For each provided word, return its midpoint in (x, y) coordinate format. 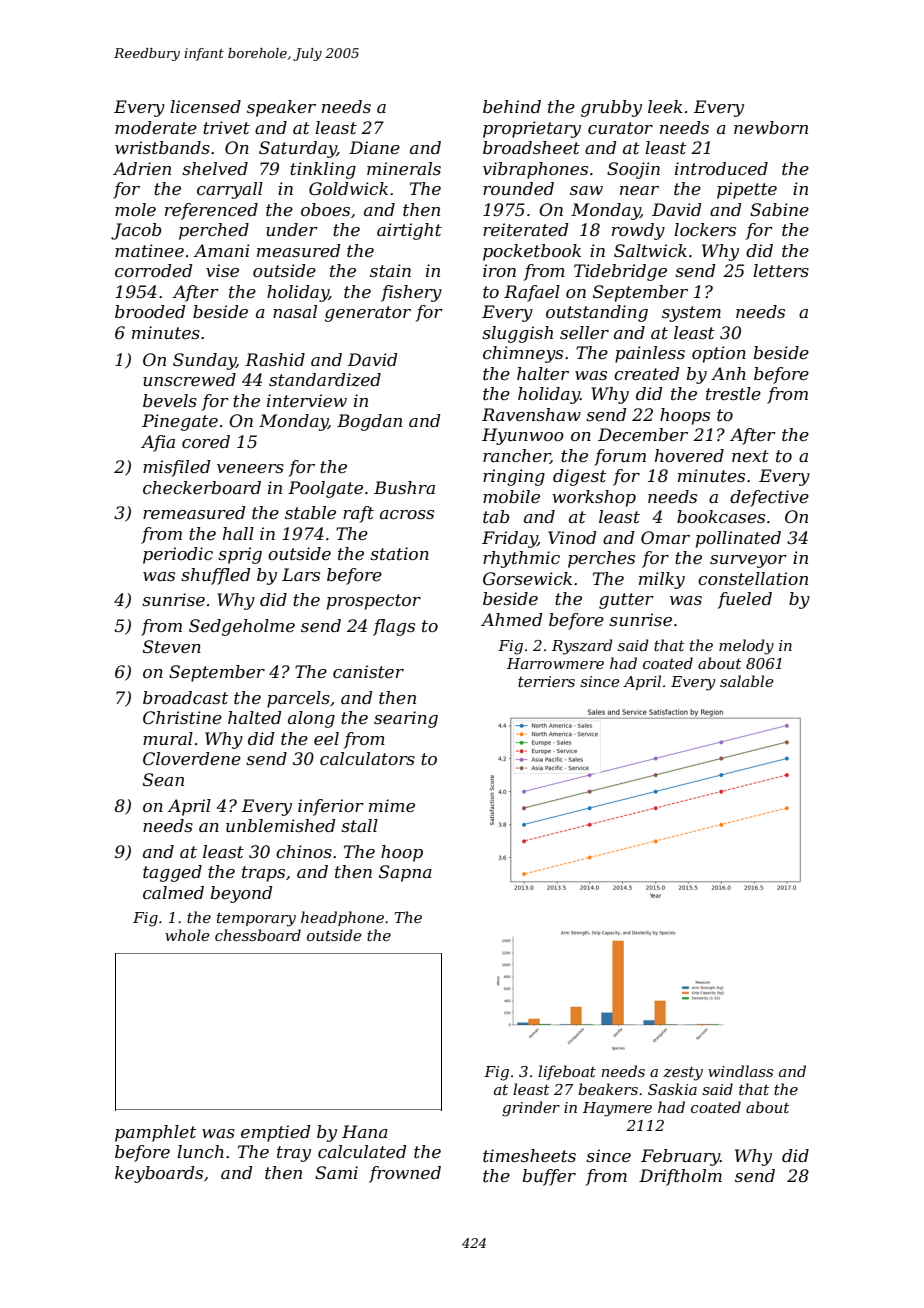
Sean (163, 779)
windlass (740, 1071)
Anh (728, 373)
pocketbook (532, 252)
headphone (342, 918)
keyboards (159, 1174)
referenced (211, 211)
